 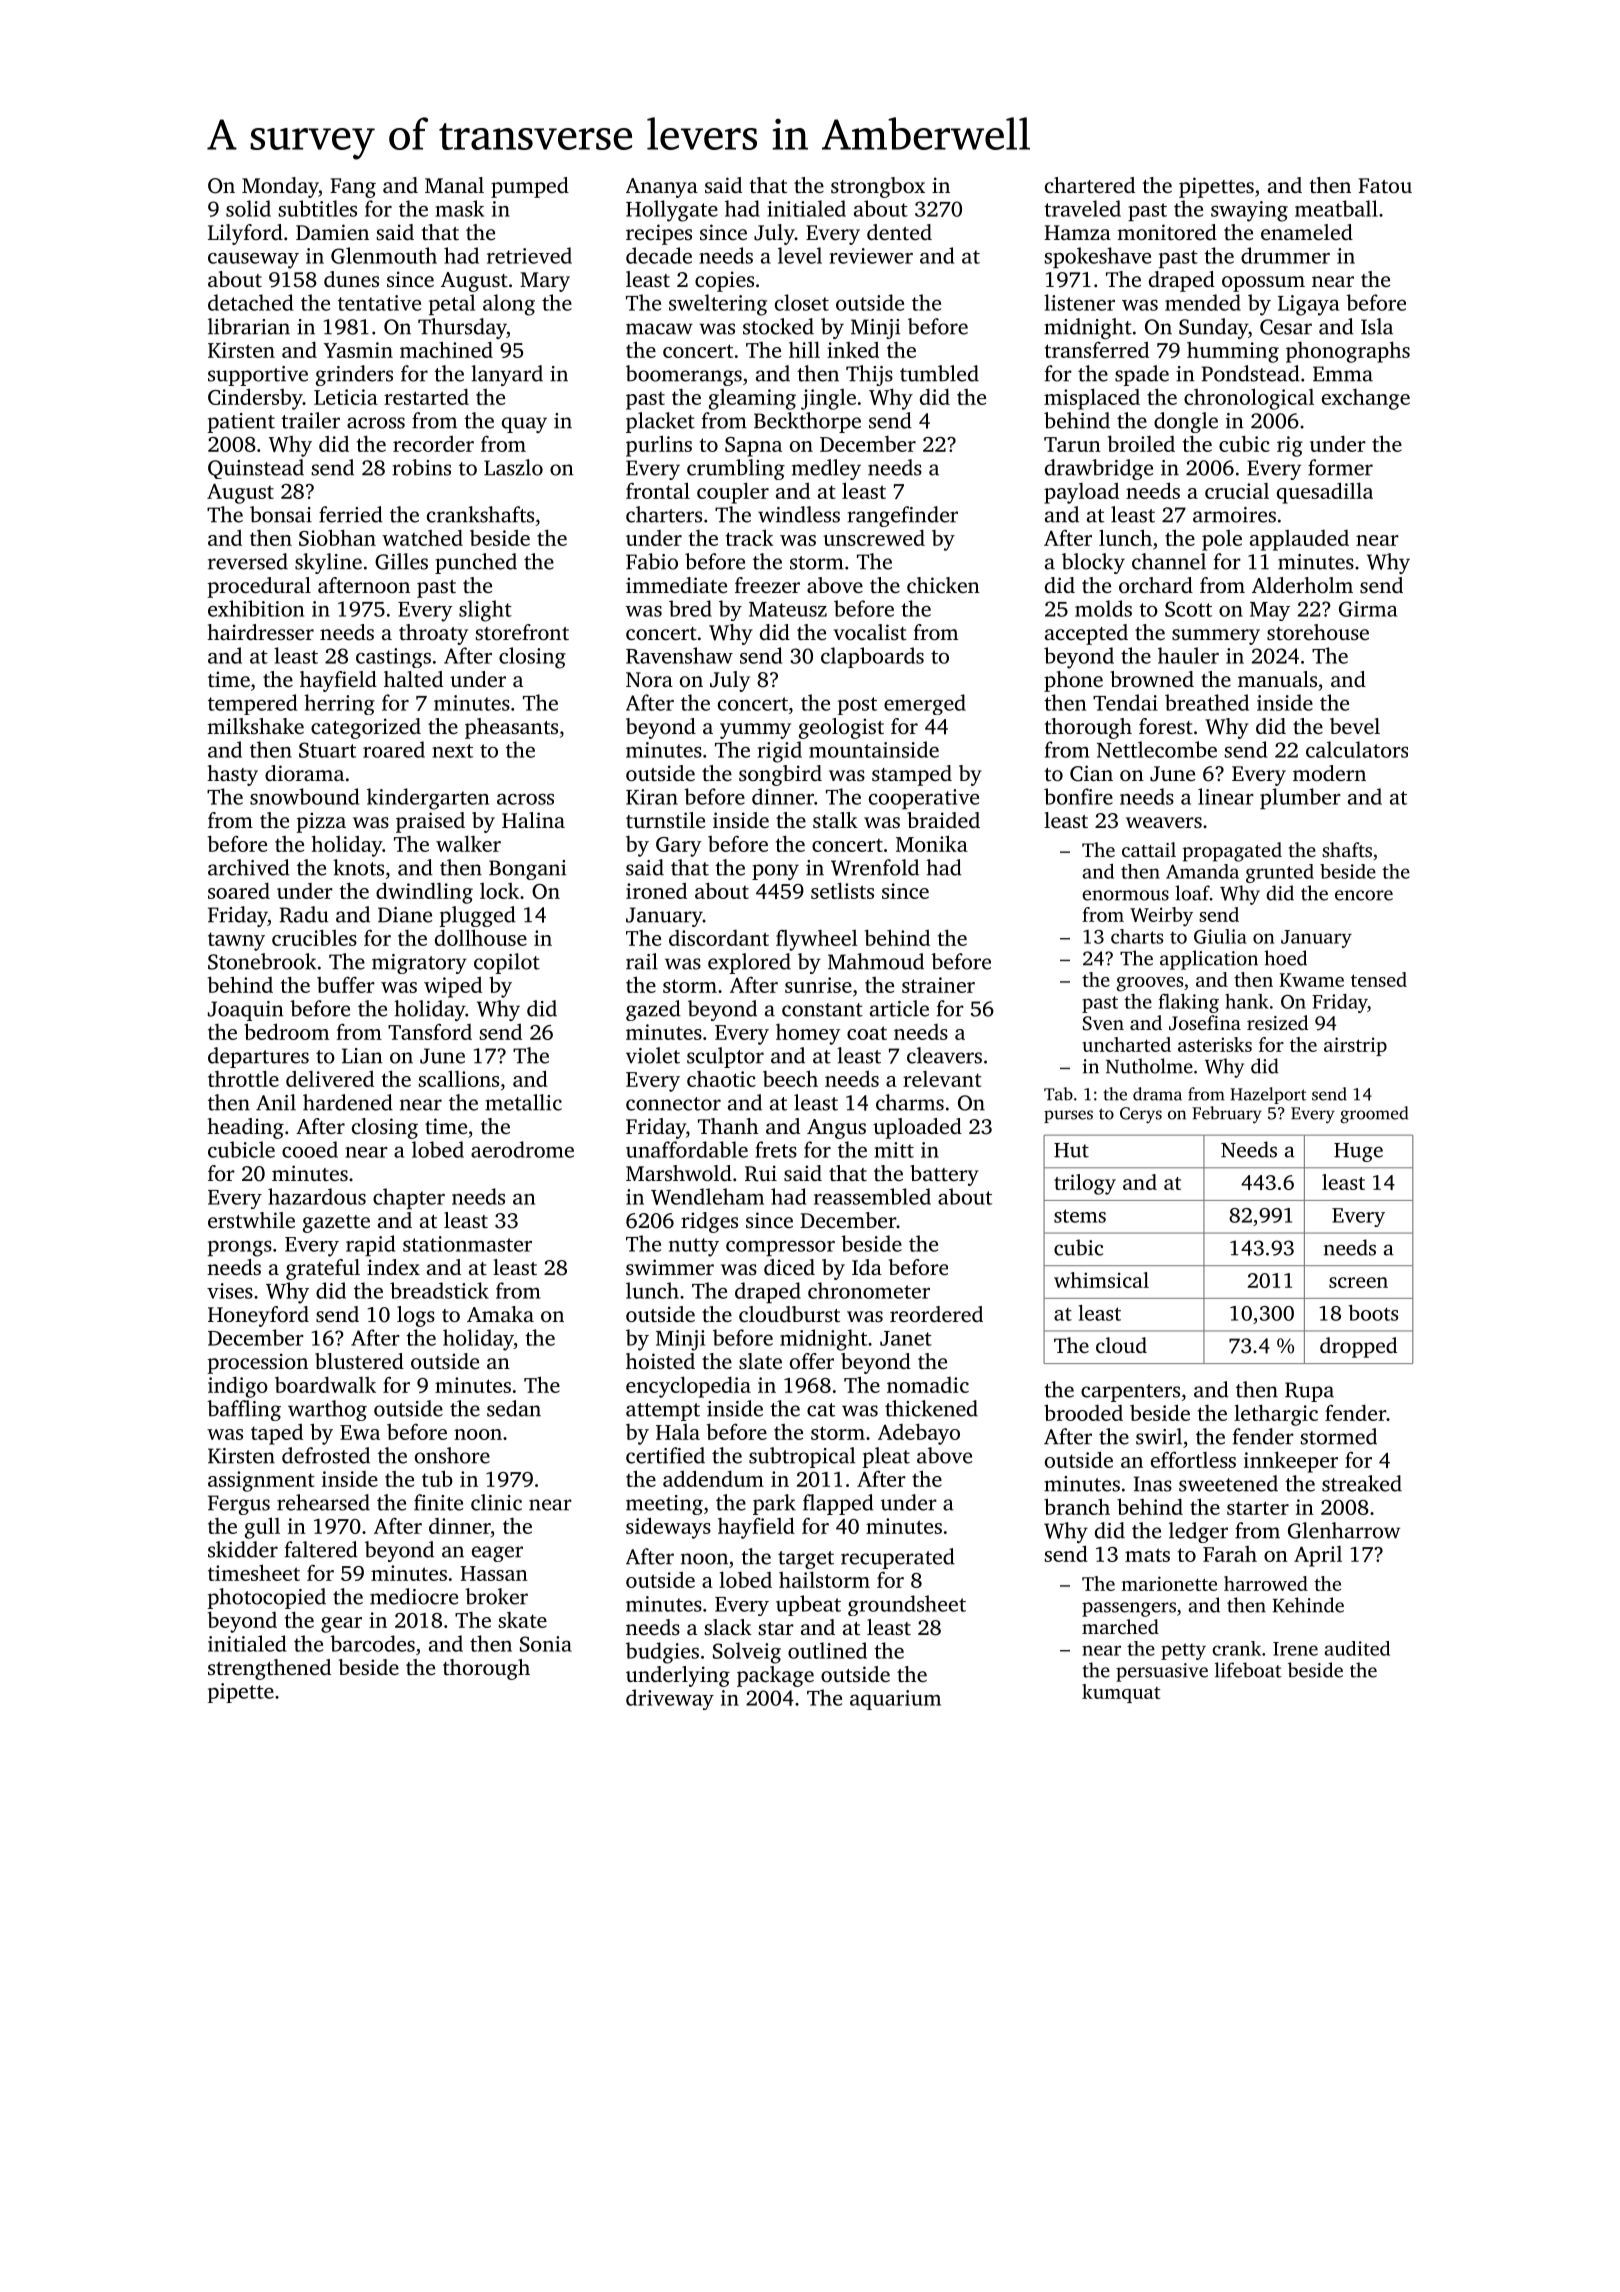 What do you see at coordinates (1355, 726) in the document?
I see `bevel` at bounding box center [1355, 726].
